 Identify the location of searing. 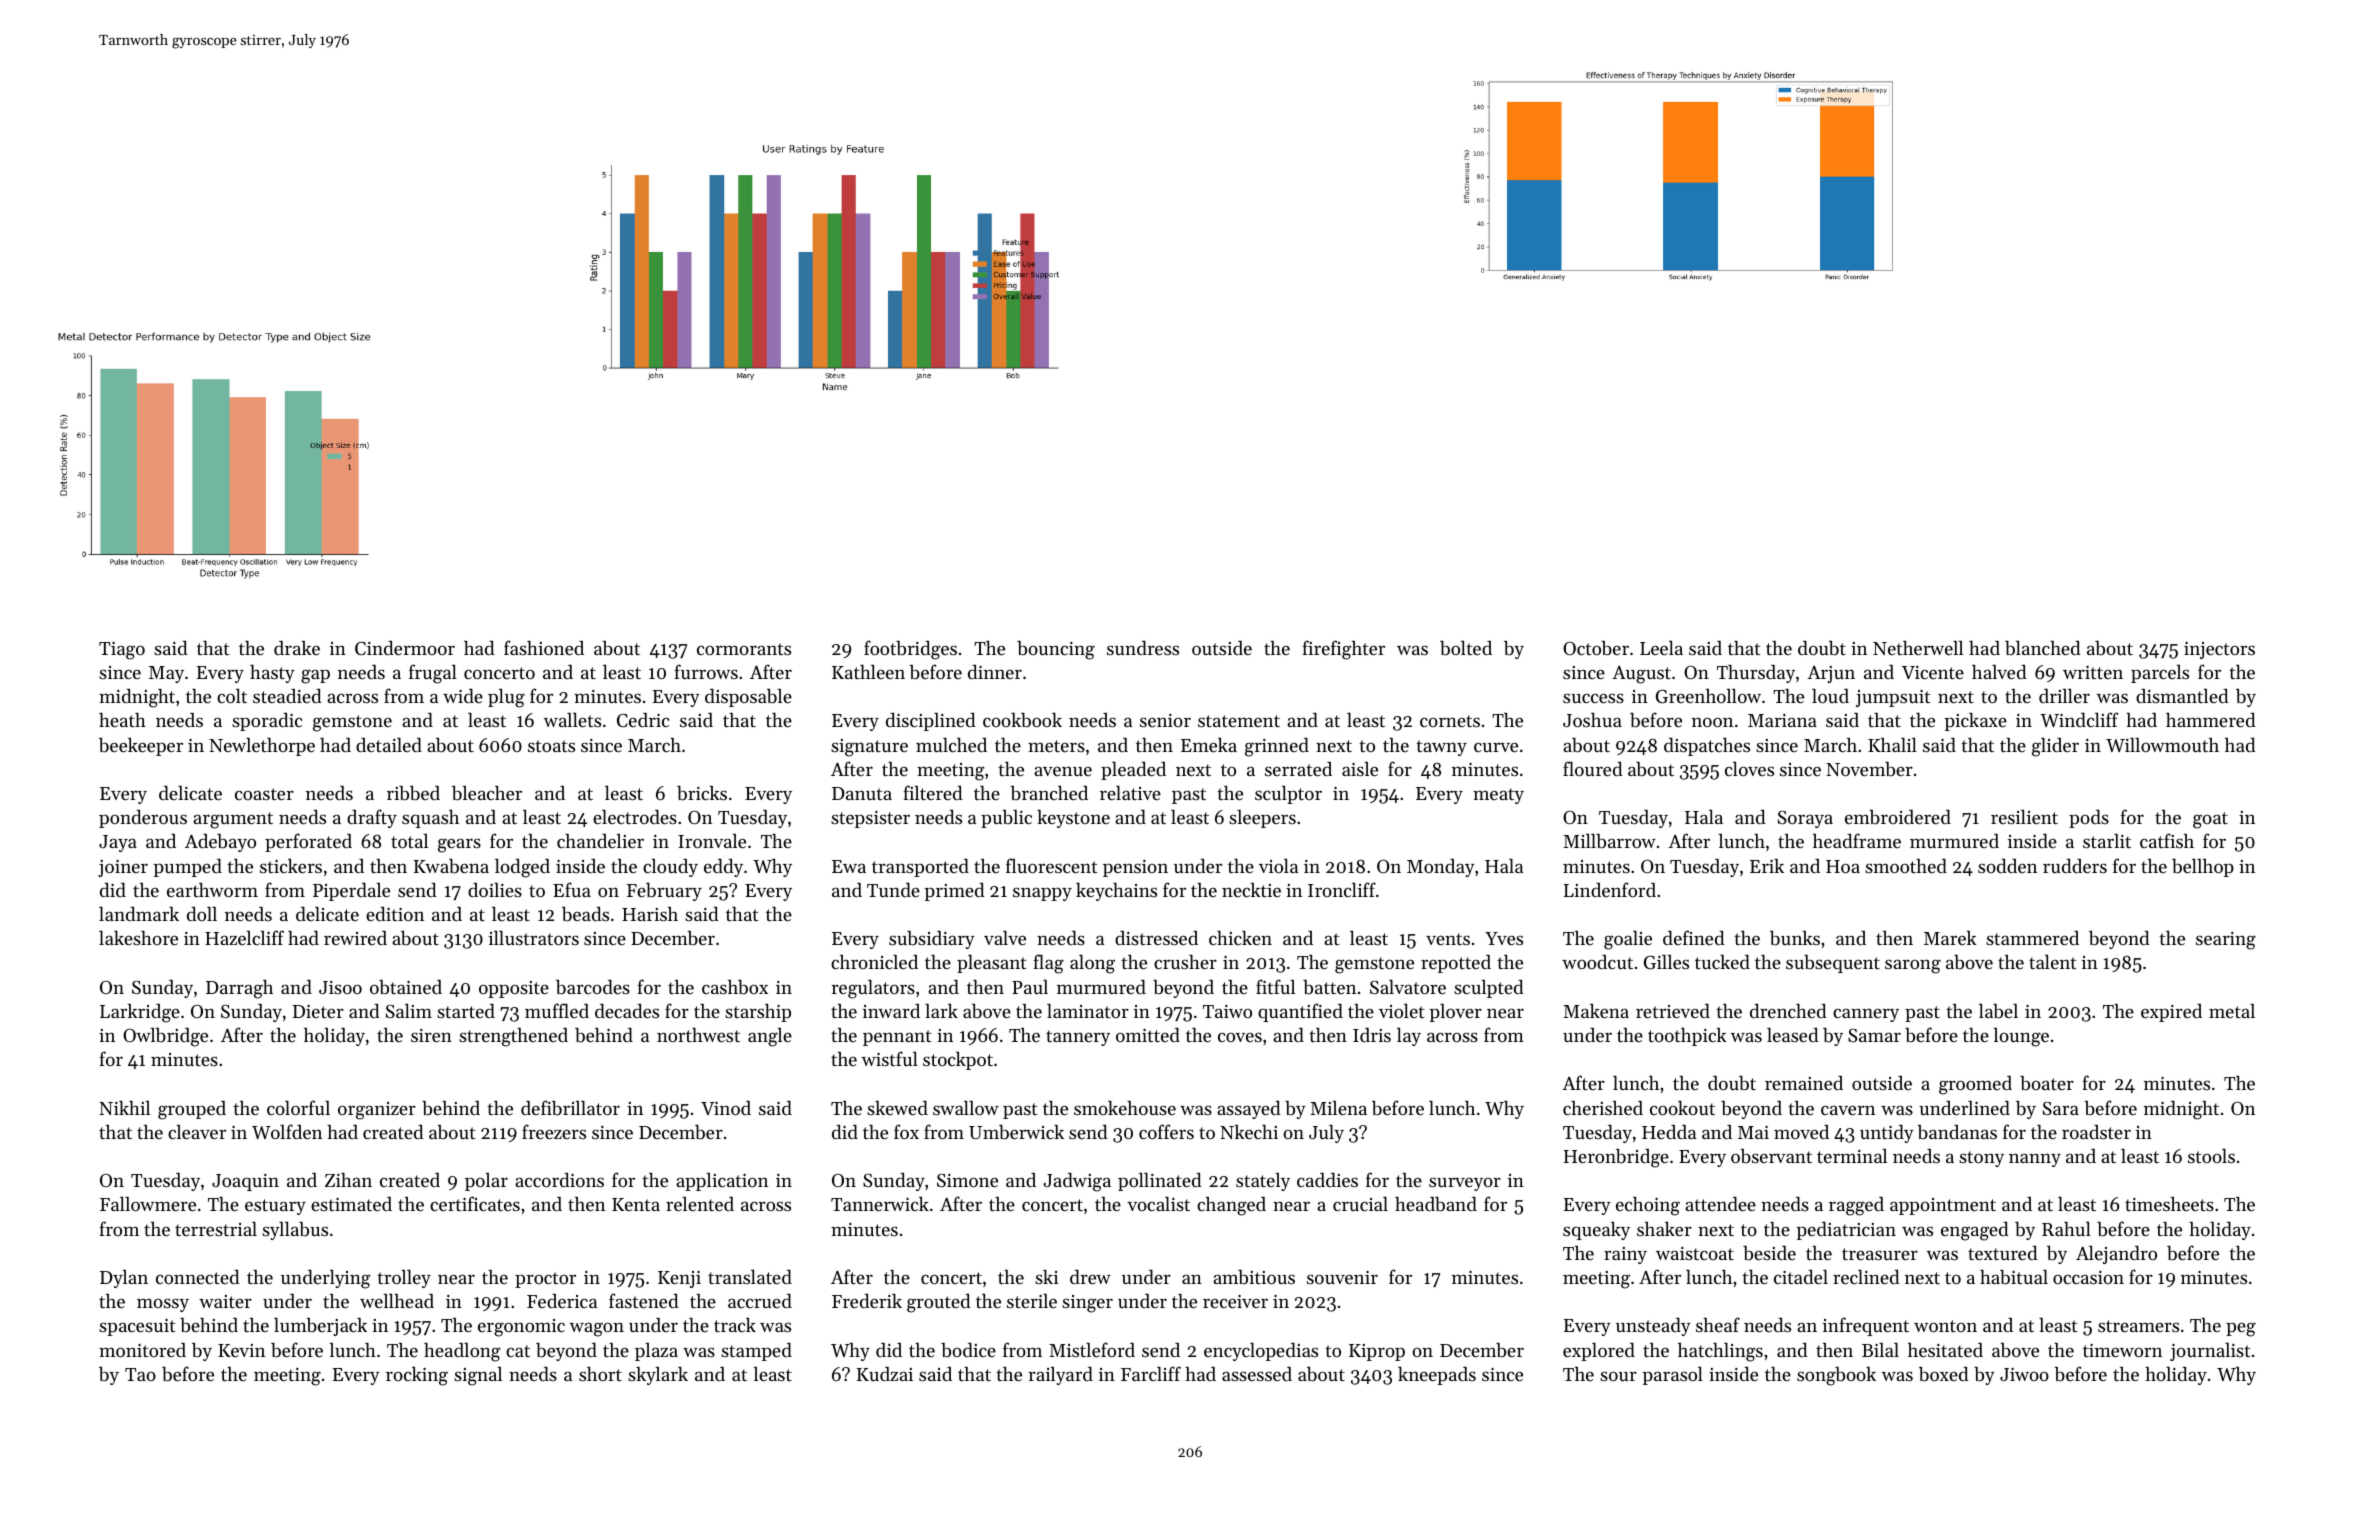
(2226, 941).
